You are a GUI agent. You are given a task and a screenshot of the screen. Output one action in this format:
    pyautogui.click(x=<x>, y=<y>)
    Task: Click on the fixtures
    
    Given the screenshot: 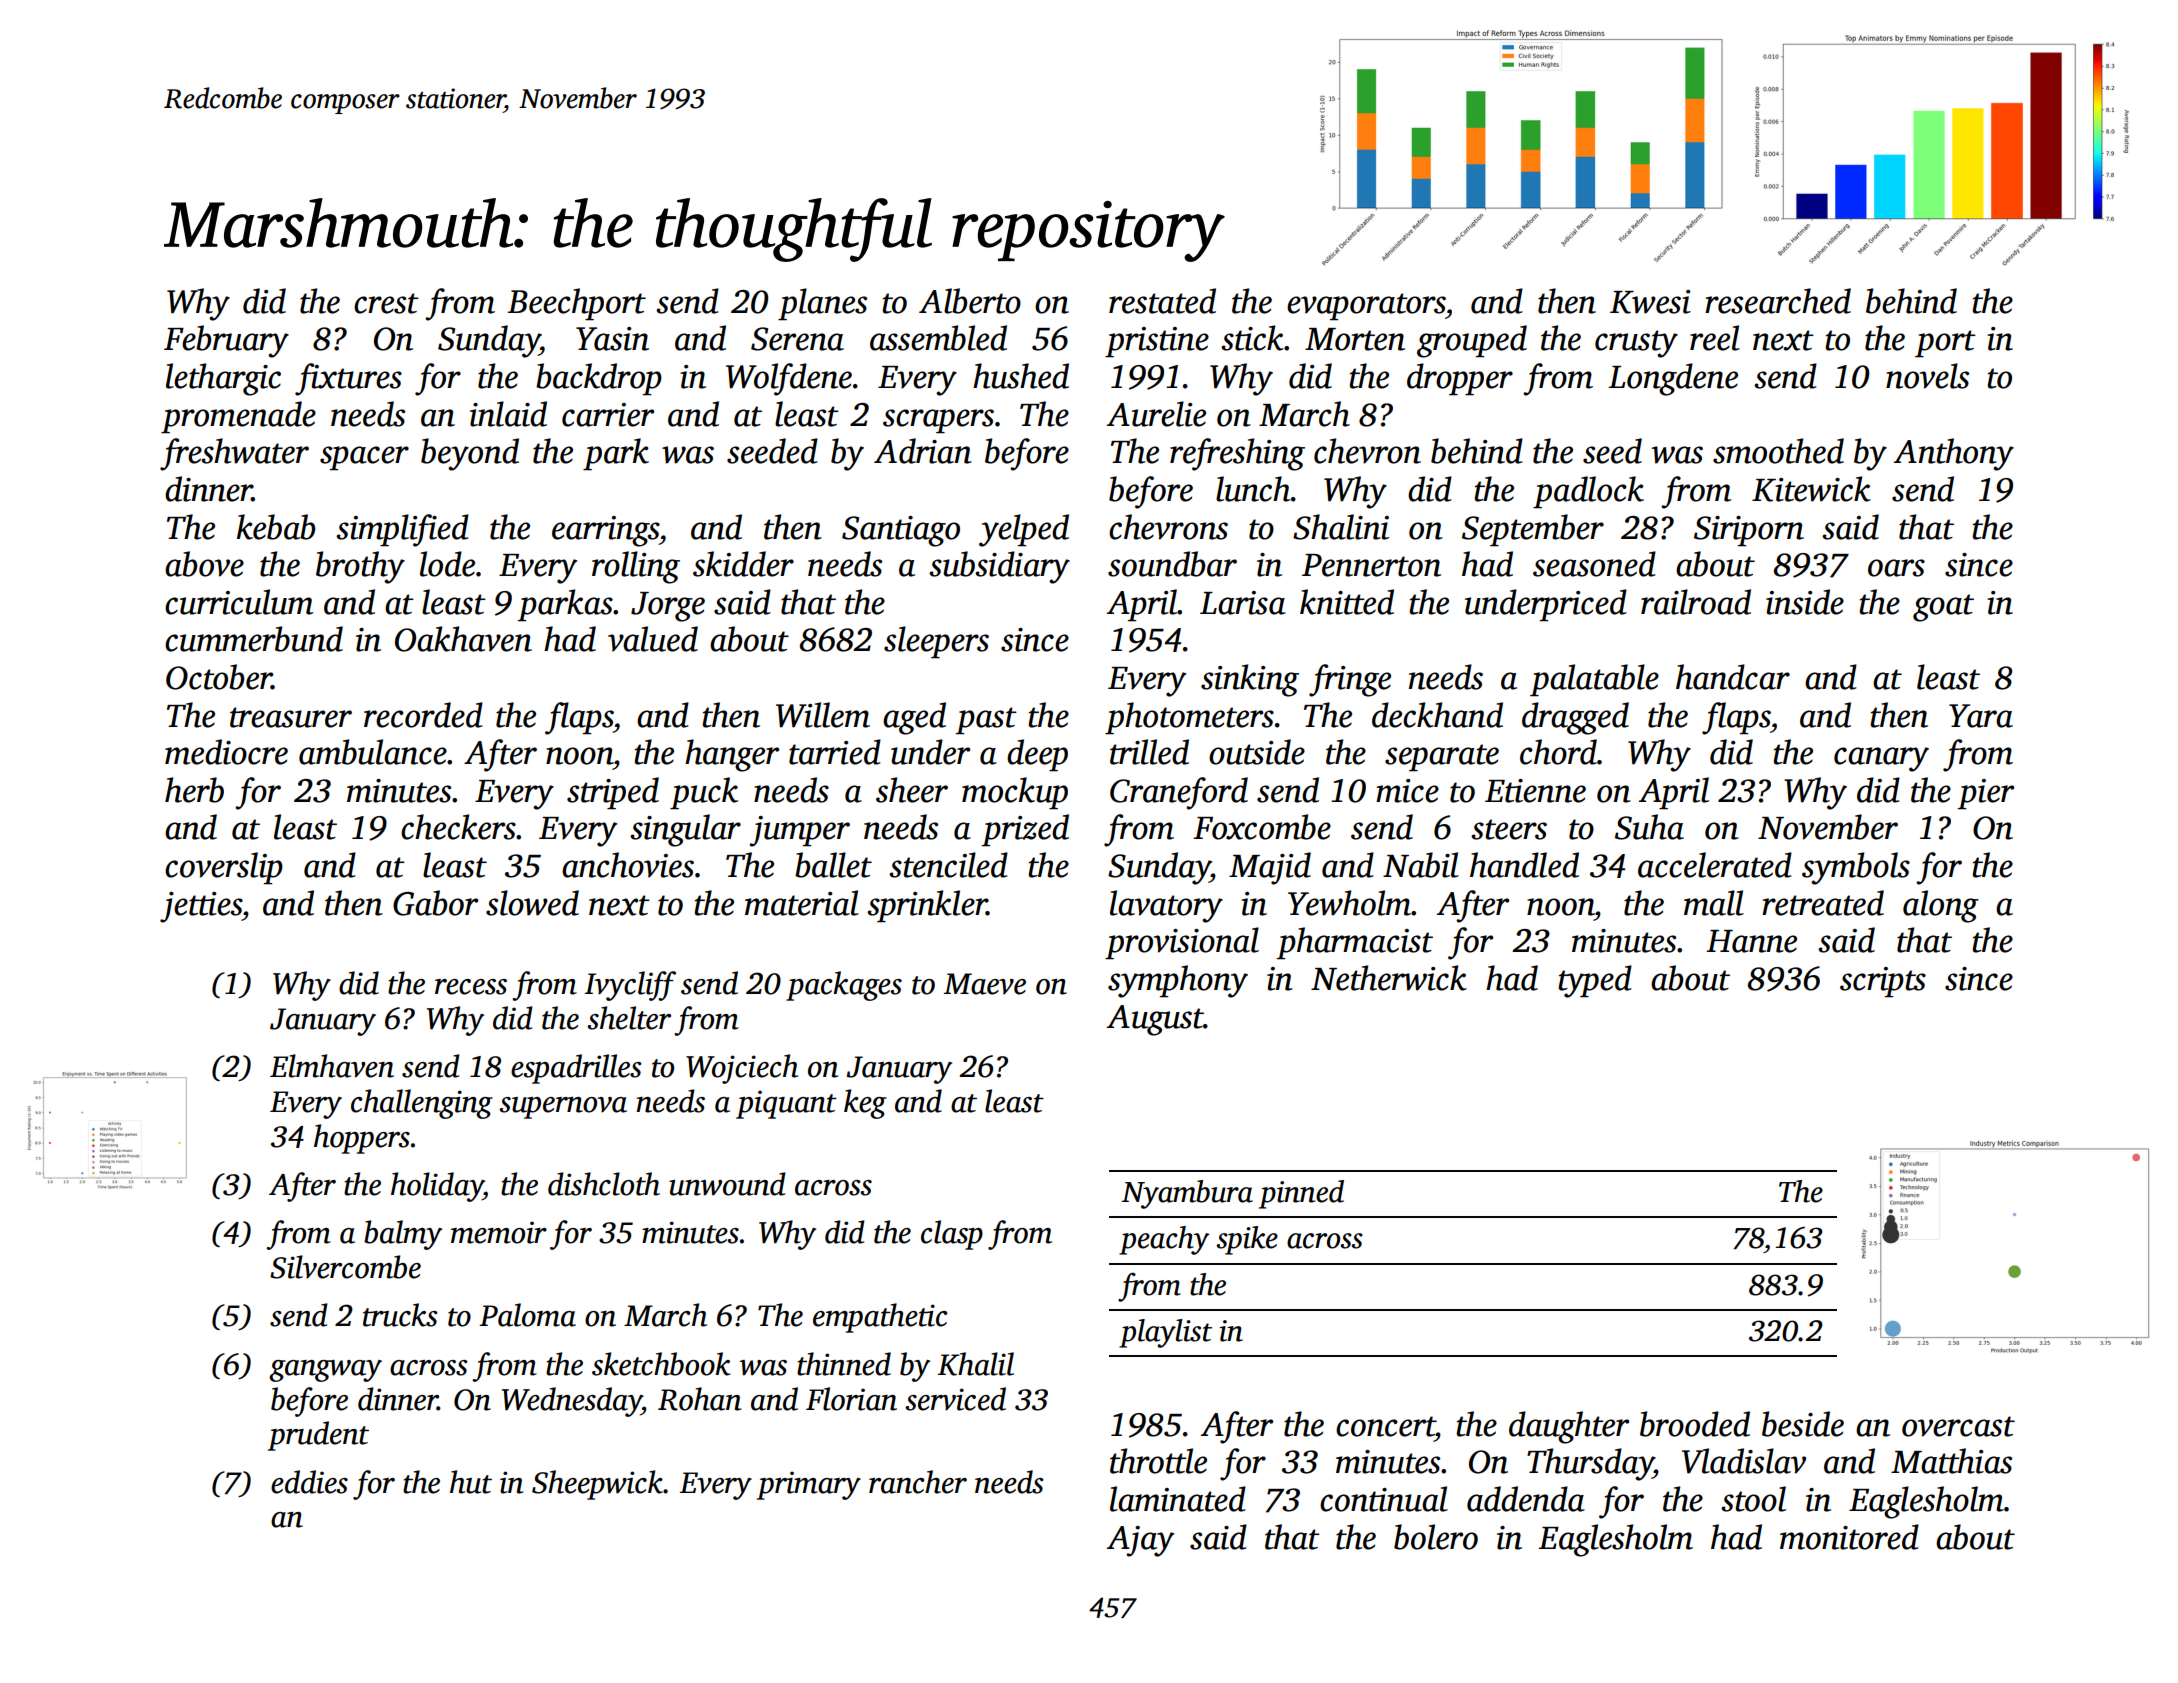 What is the action you would take?
    pyautogui.click(x=348, y=379)
